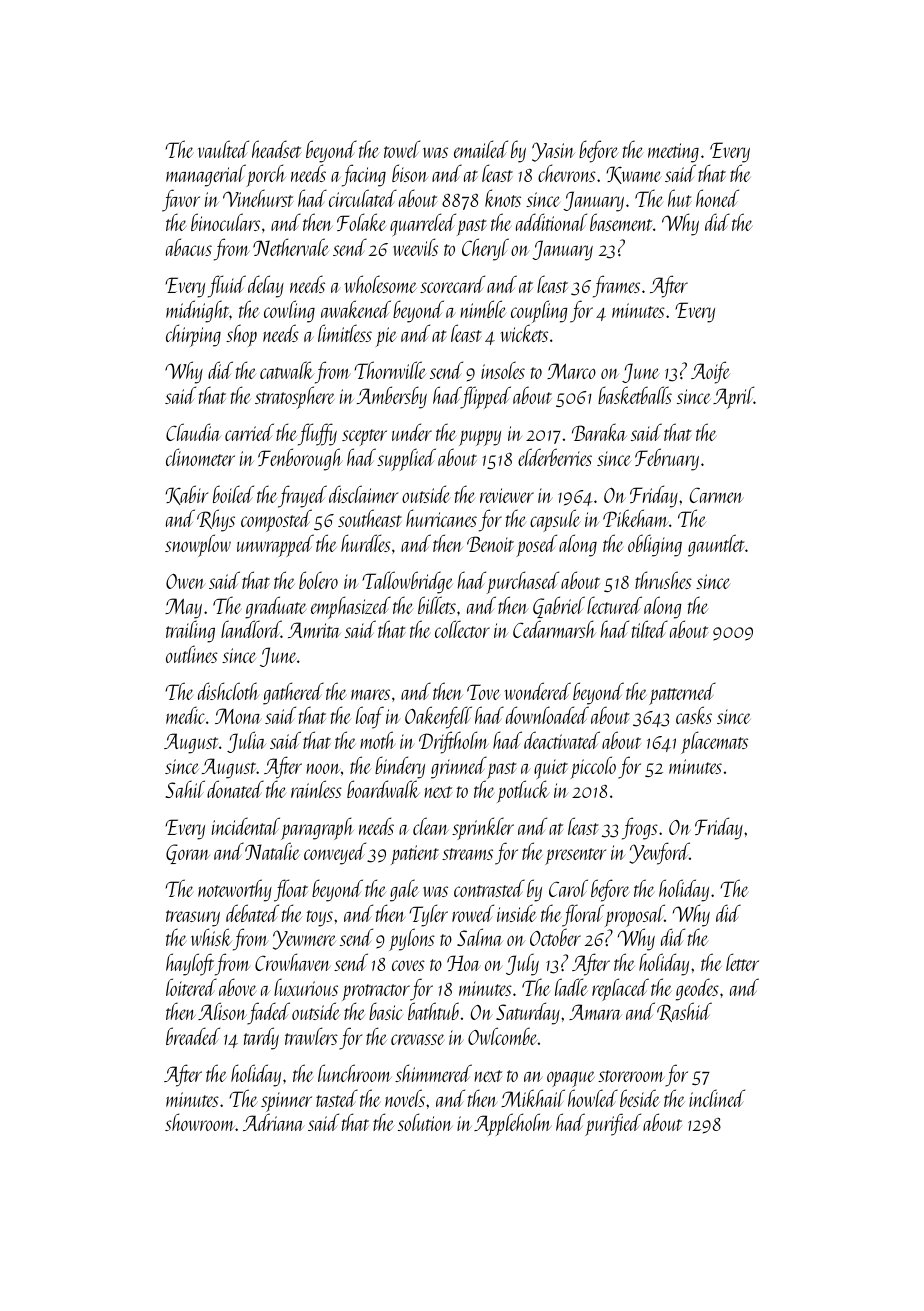 The height and width of the document is (1311, 924). Describe the element at coordinates (650, 629) in the document. I see `tilted` at that location.
